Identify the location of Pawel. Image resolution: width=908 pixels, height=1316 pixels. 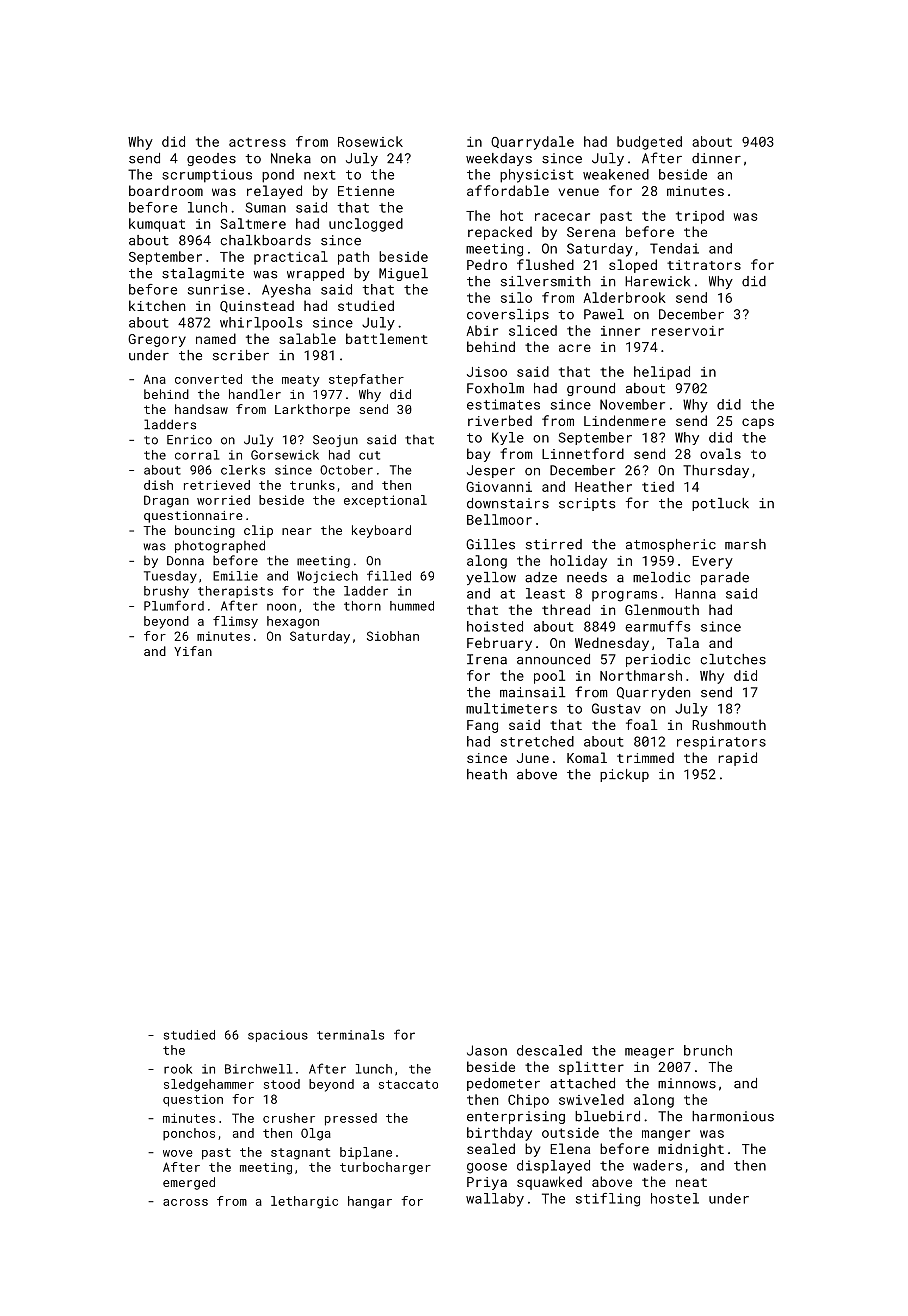
(604, 314).
